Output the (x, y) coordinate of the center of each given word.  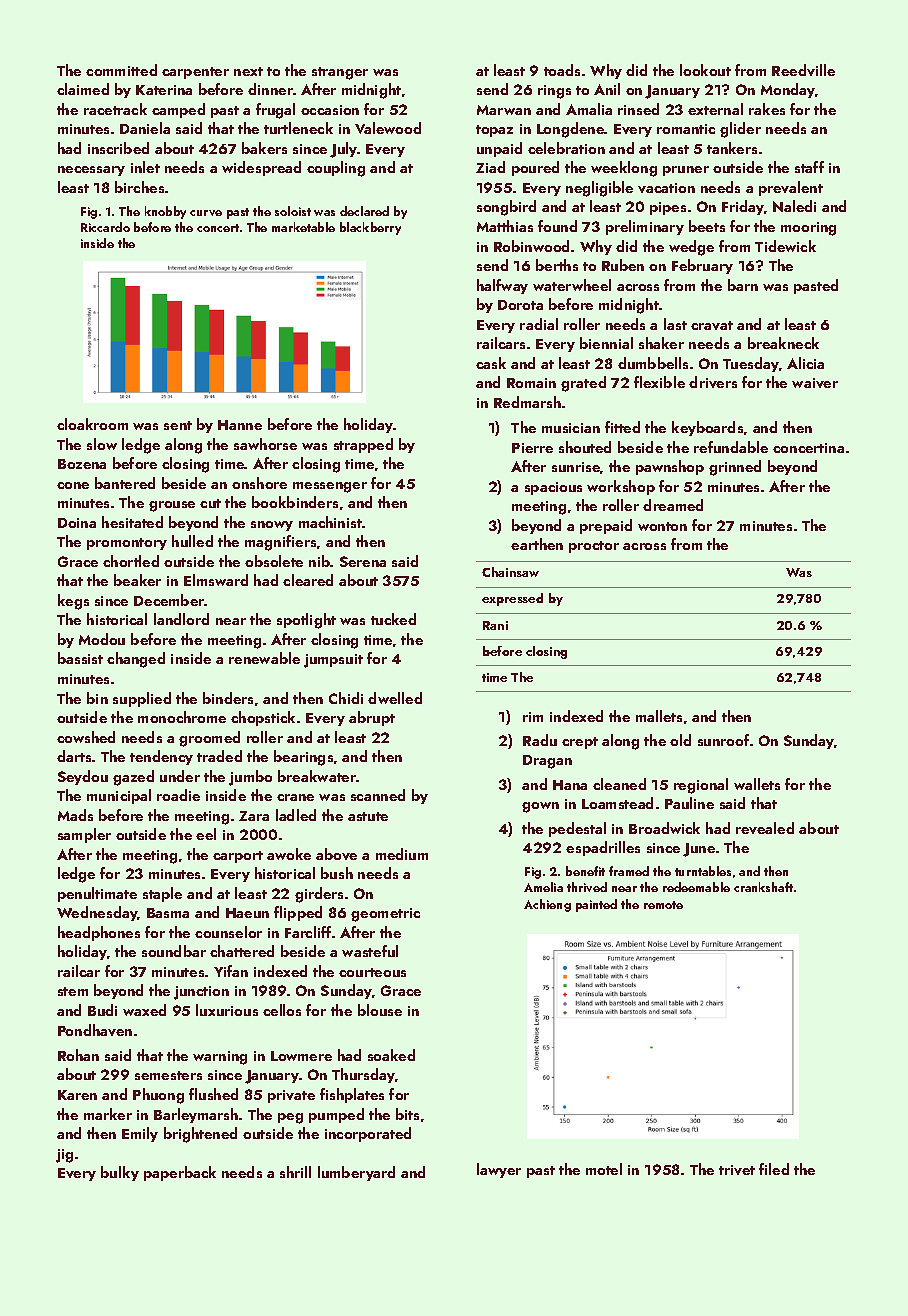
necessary (91, 171)
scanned (378, 795)
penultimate (97, 894)
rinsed (638, 109)
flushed (213, 1094)
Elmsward (216, 580)
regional (701, 786)
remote (663, 905)
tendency (161, 757)
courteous (372, 972)
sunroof (723, 740)
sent (178, 425)
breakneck (783, 343)
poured (535, 168)
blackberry (370, 228)
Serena (363, 561)
